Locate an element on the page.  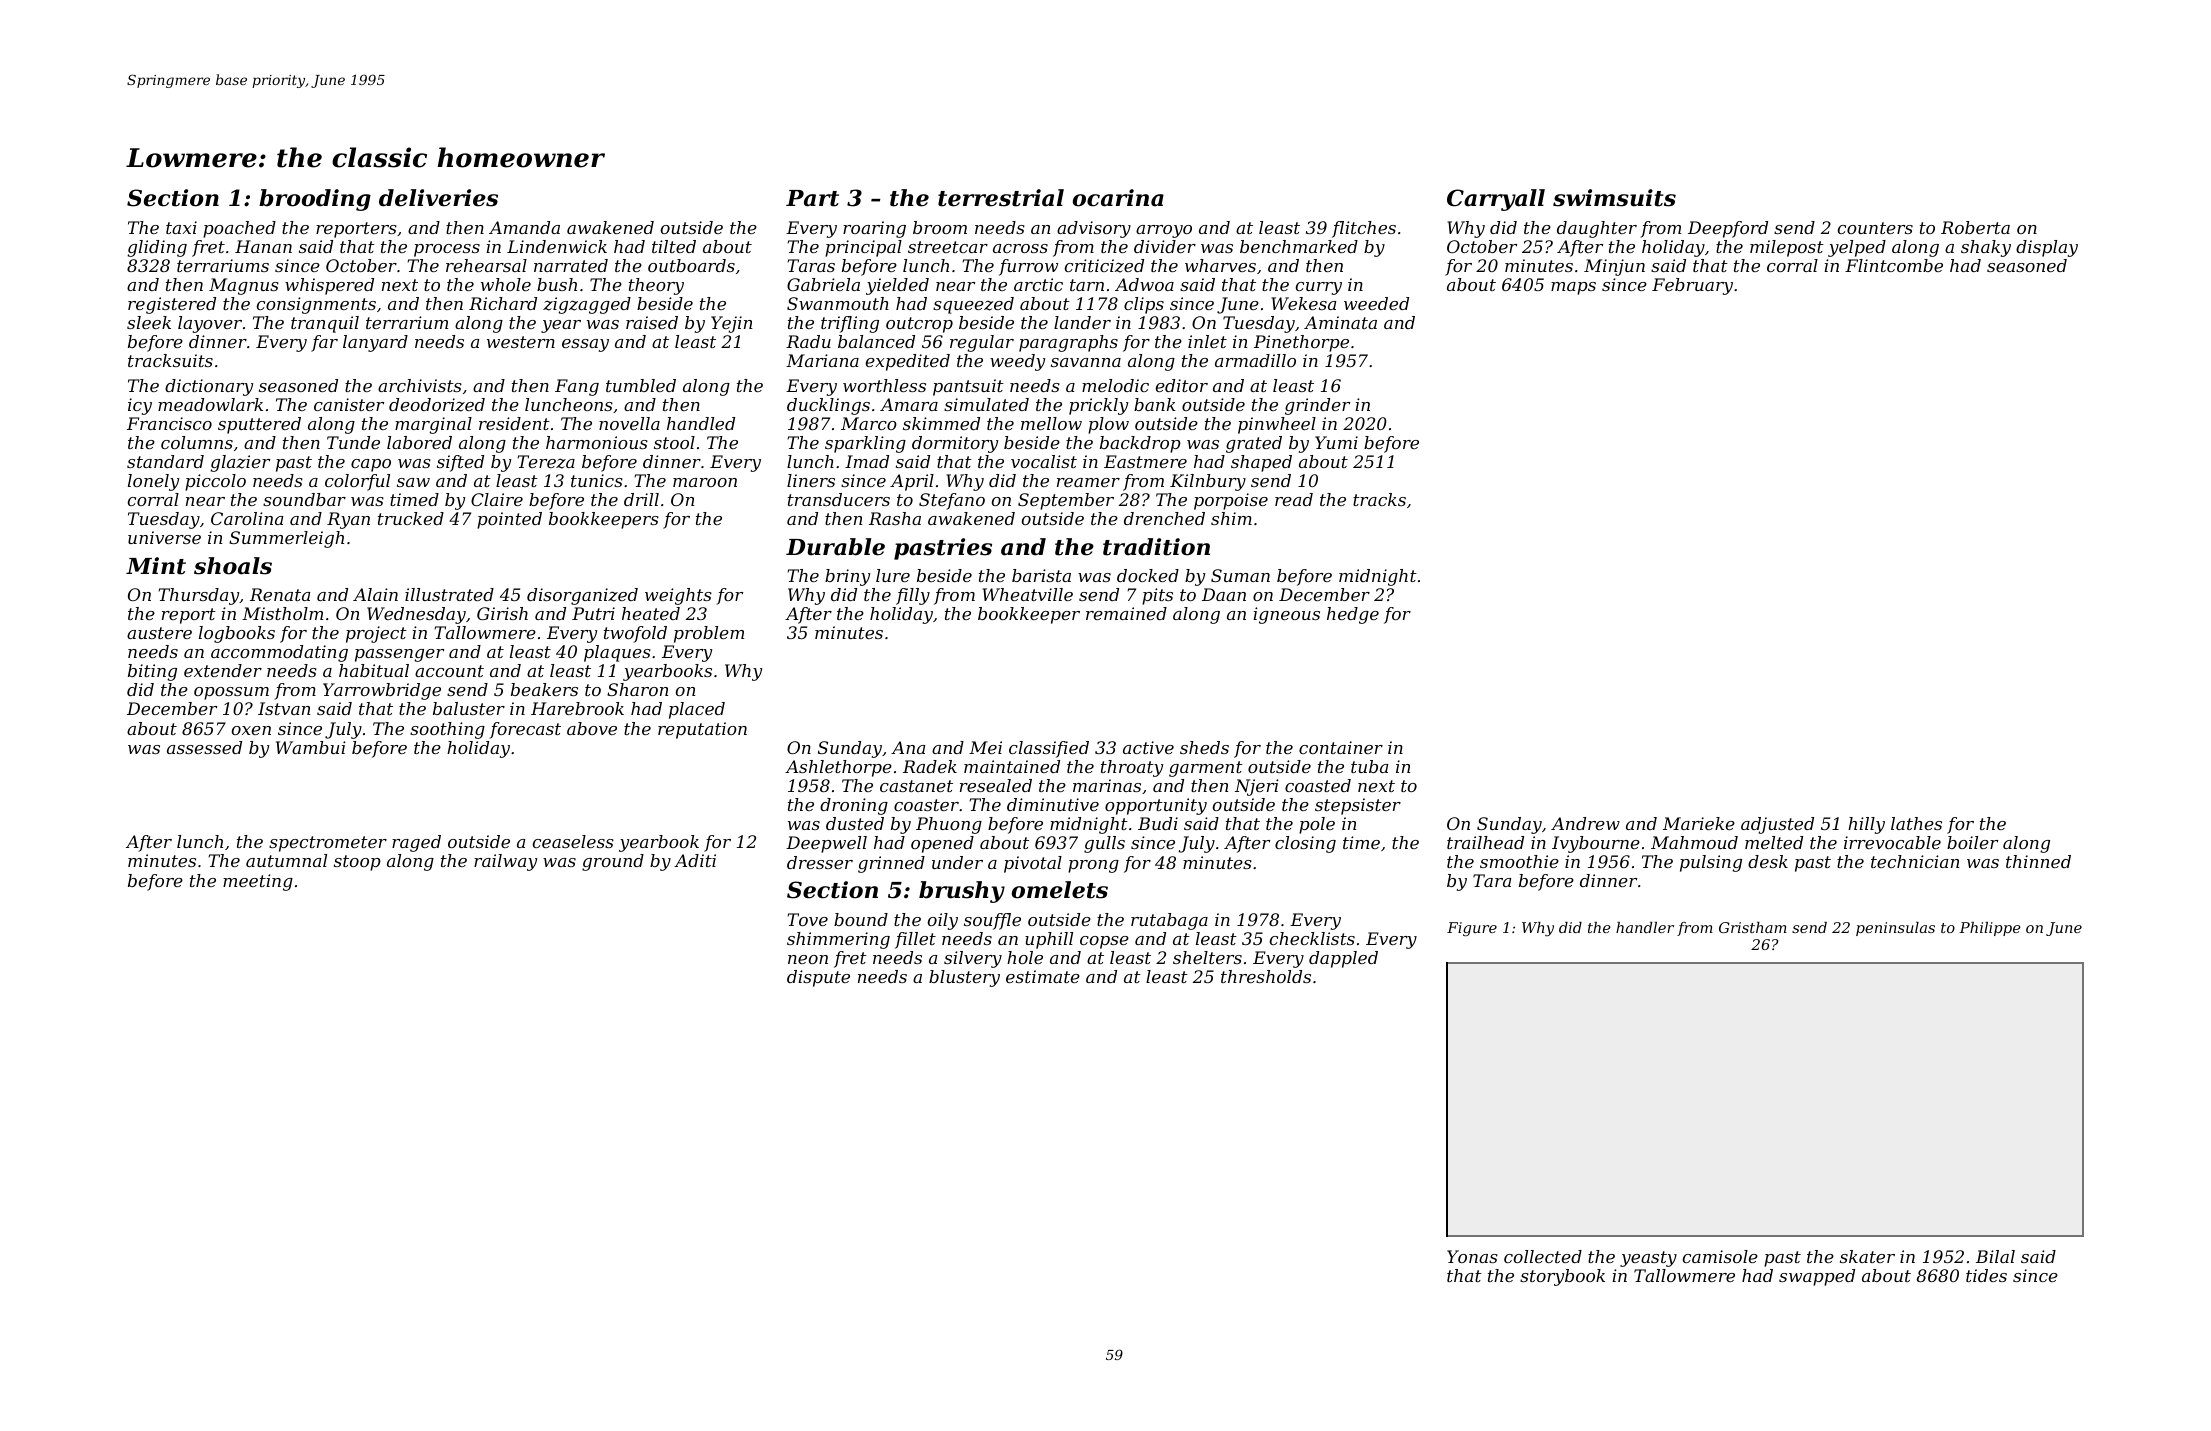
meeting is located at coordinates (258, 882).
